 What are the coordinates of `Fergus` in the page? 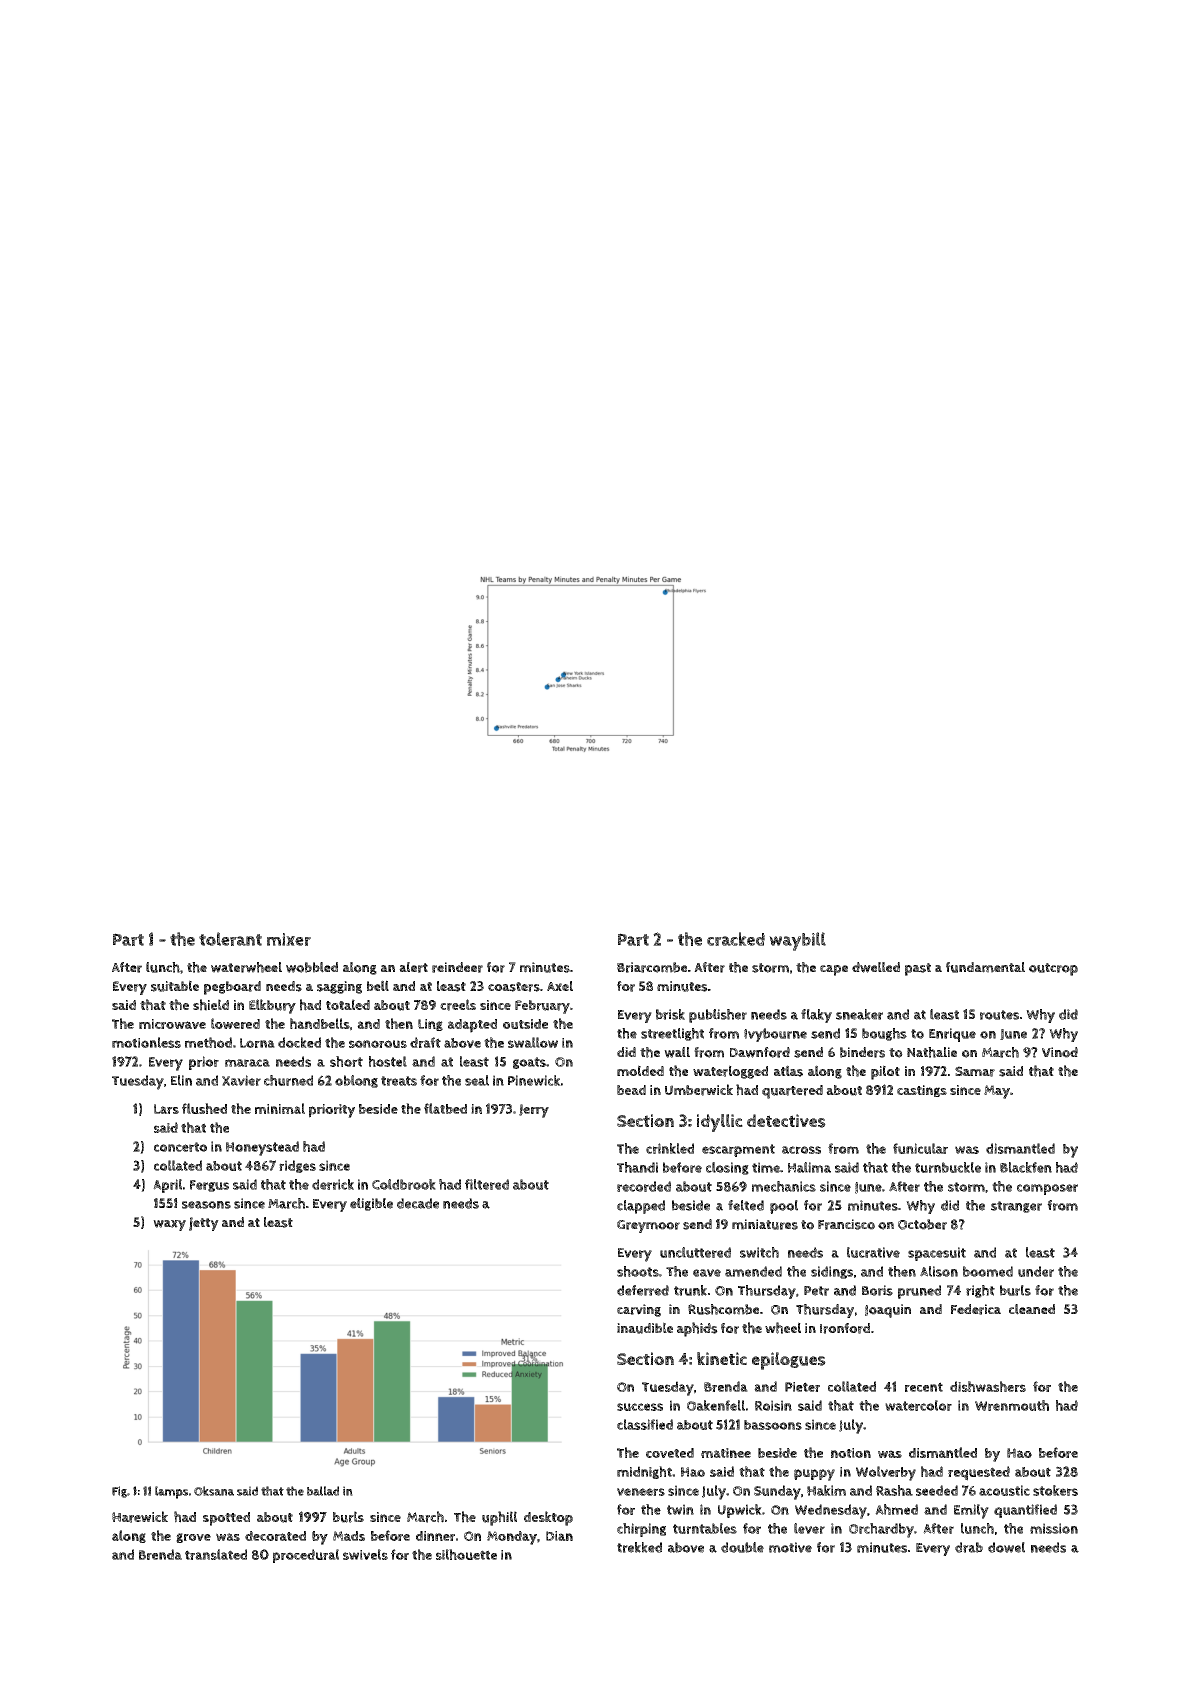 It's located at (209, 1186).
